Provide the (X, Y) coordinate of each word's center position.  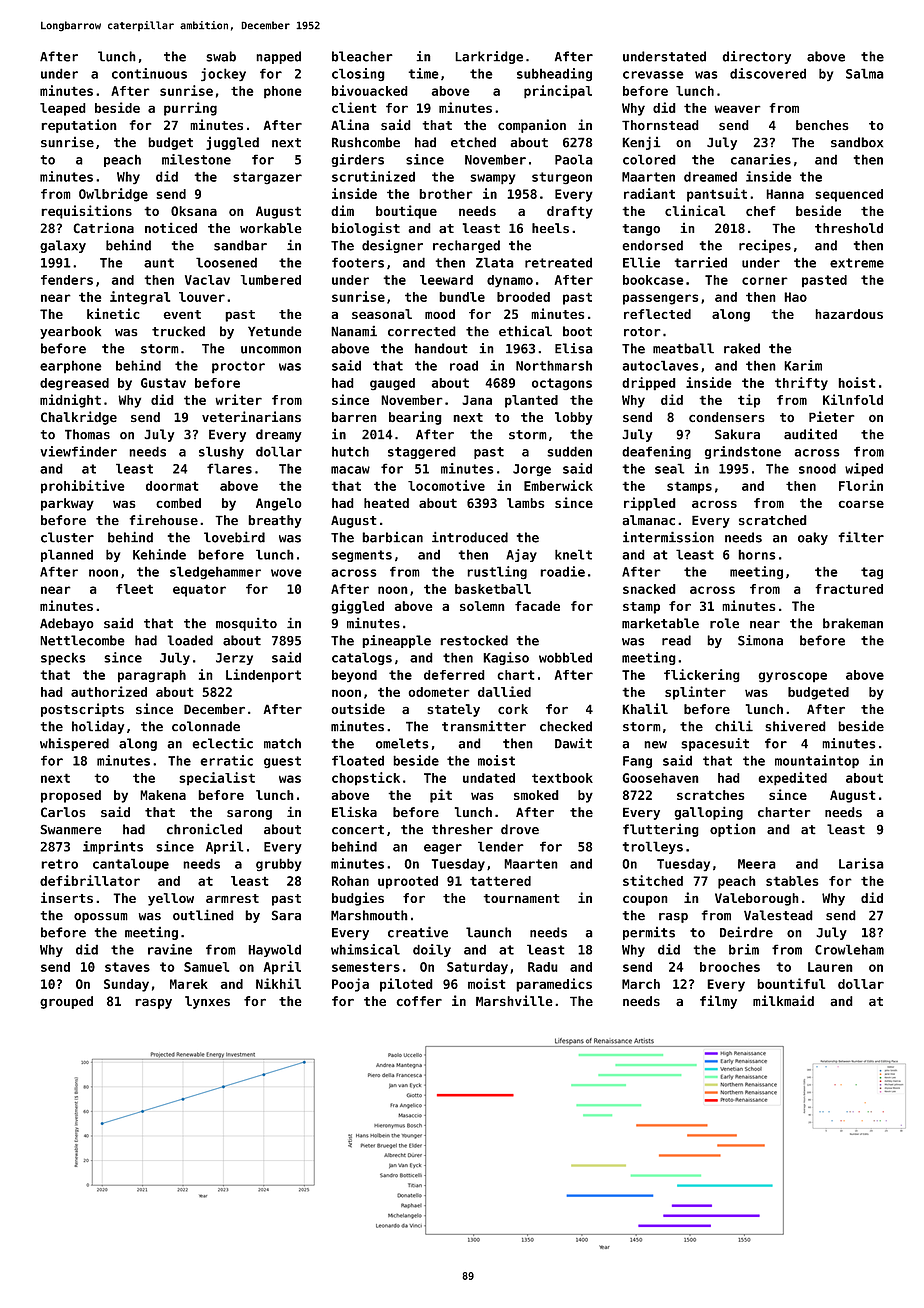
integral (140, 298)
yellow (171, 899)
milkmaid (783, 1001)
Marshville (514, 1001)
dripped (649, 384)
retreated (558, 262)
